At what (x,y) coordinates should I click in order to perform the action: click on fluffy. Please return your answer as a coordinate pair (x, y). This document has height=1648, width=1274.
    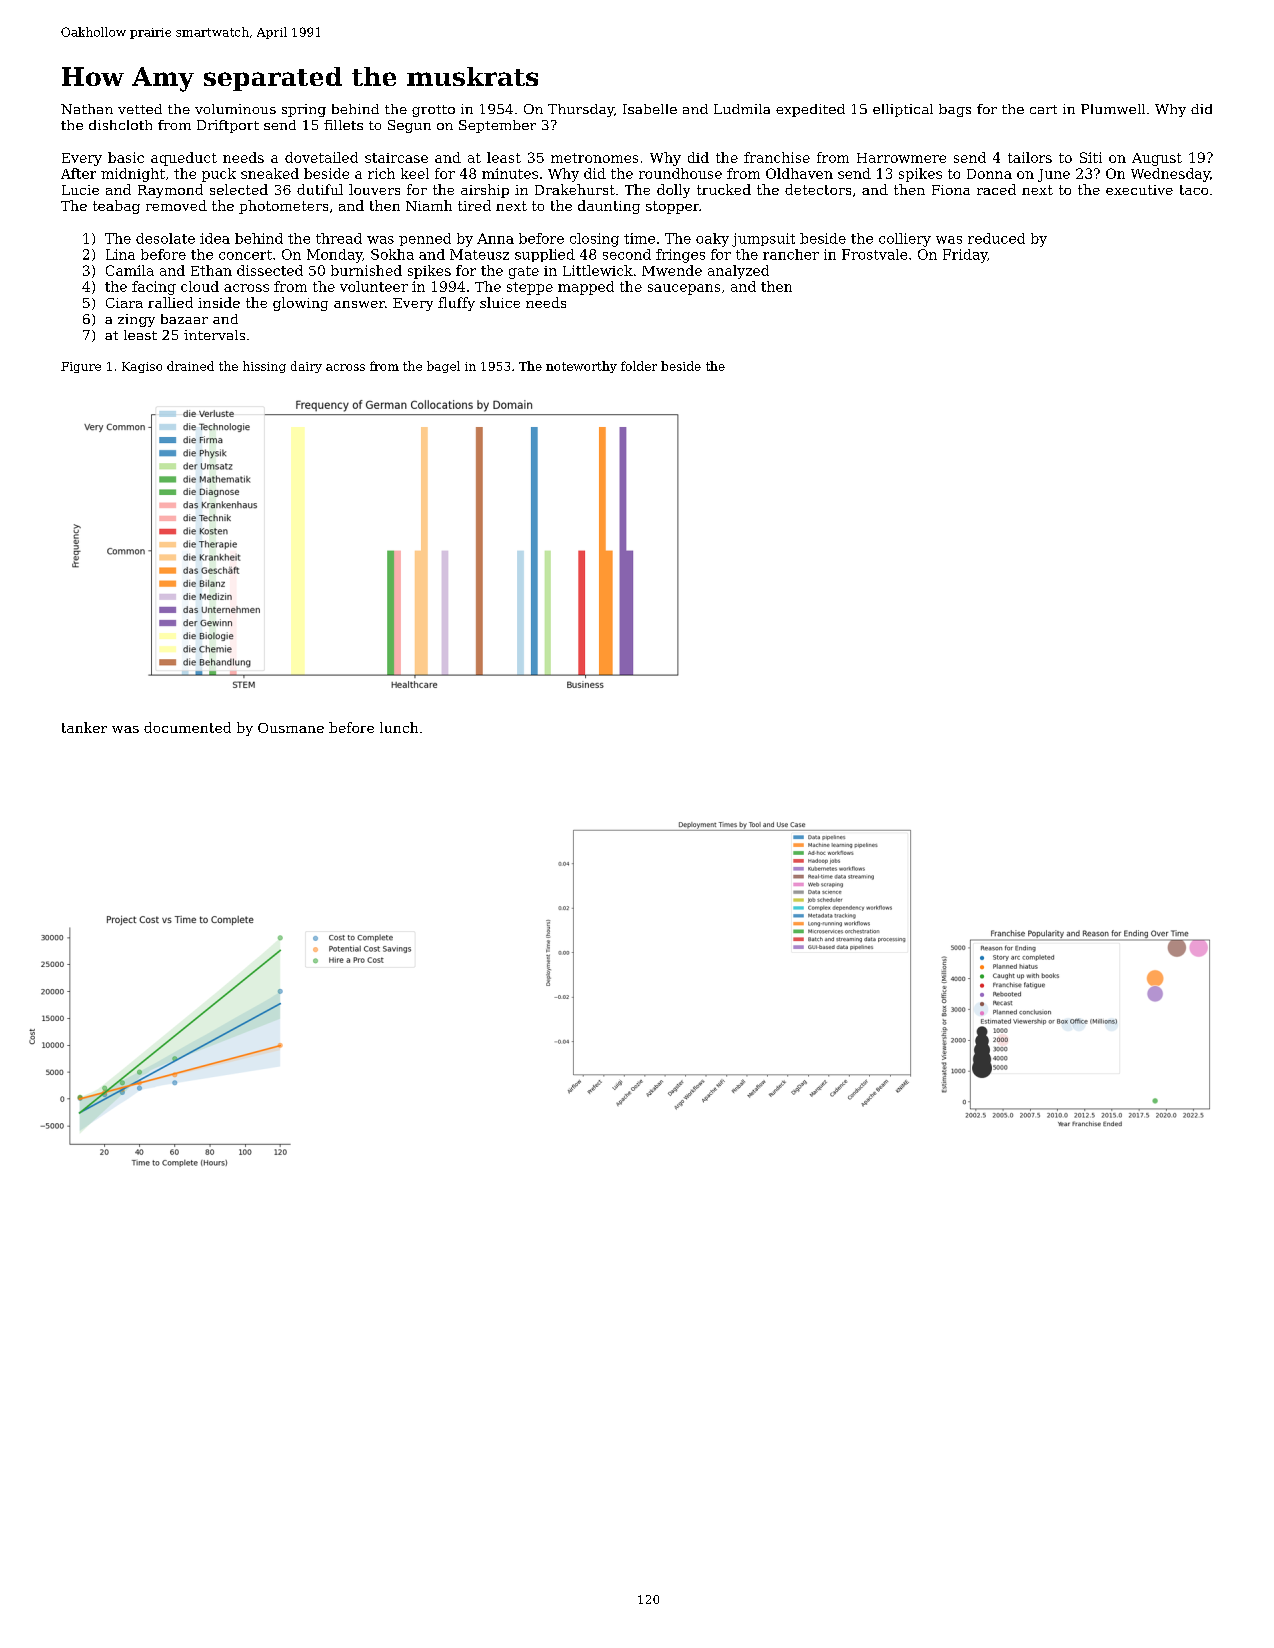
    Looking at the image, I should click on (456, 304).
